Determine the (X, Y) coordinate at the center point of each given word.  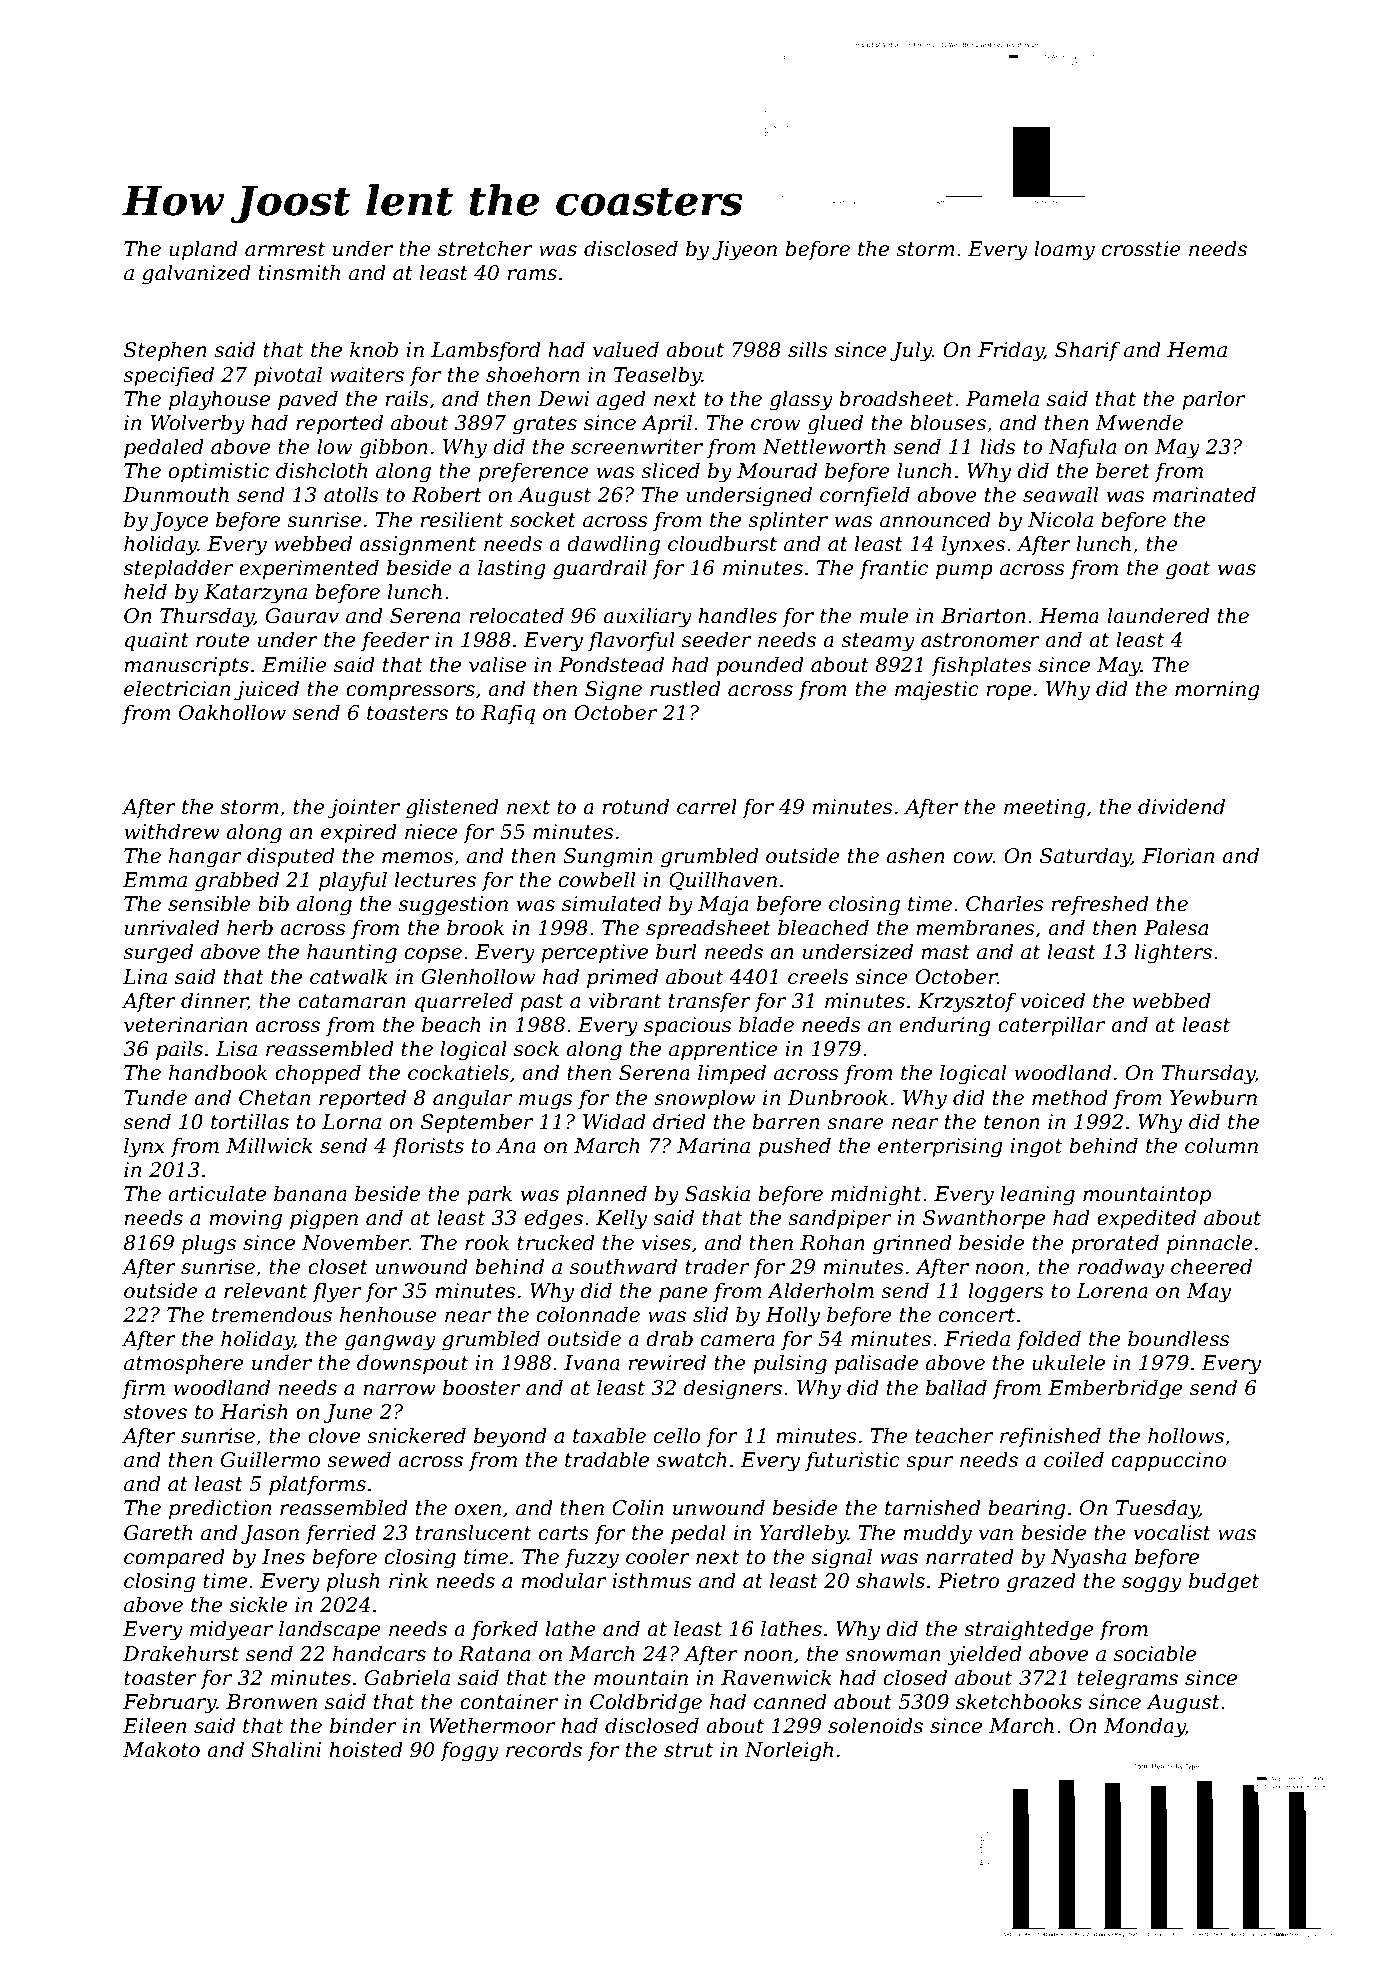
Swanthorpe (984, 1219)
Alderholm (820, 1290)
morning (1217, 691)
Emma (155, 880)
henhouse (388, 1314)
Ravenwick (776, 1677)
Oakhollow (232, 712)
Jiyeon (744, 251)
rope (1009, 692)
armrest (285, 249)
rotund (636, 806)
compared (174, 1558)
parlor (1213, 400)
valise (497, 664)
